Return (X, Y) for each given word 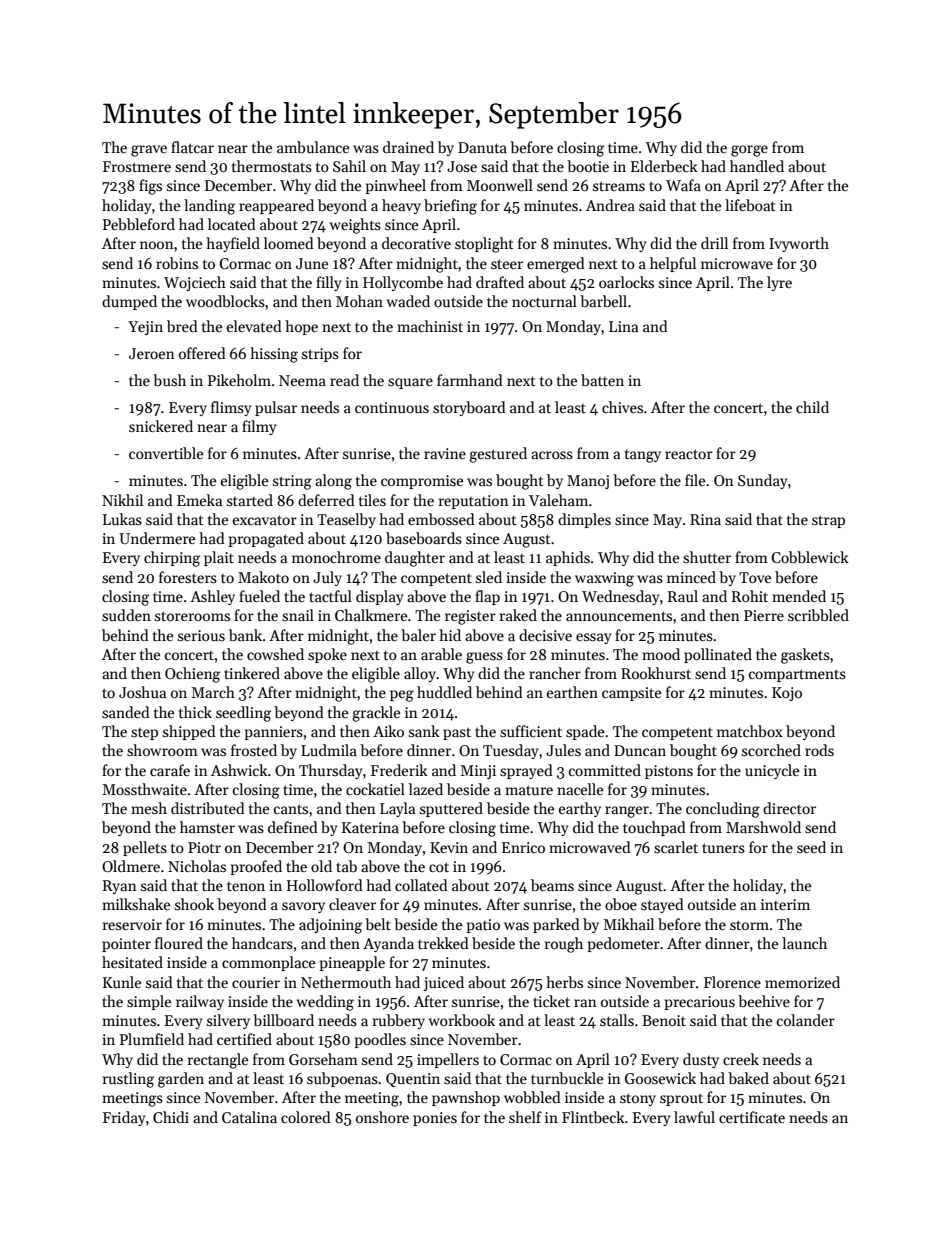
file (695, 480)
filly (329, 283)
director (789, 808)
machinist (430, 326)
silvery (228, 1021)
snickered (161, 426)
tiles (372, 500)
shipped (189, 732)
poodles (380, 1040)
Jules (563, 750)
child (812, 407)
